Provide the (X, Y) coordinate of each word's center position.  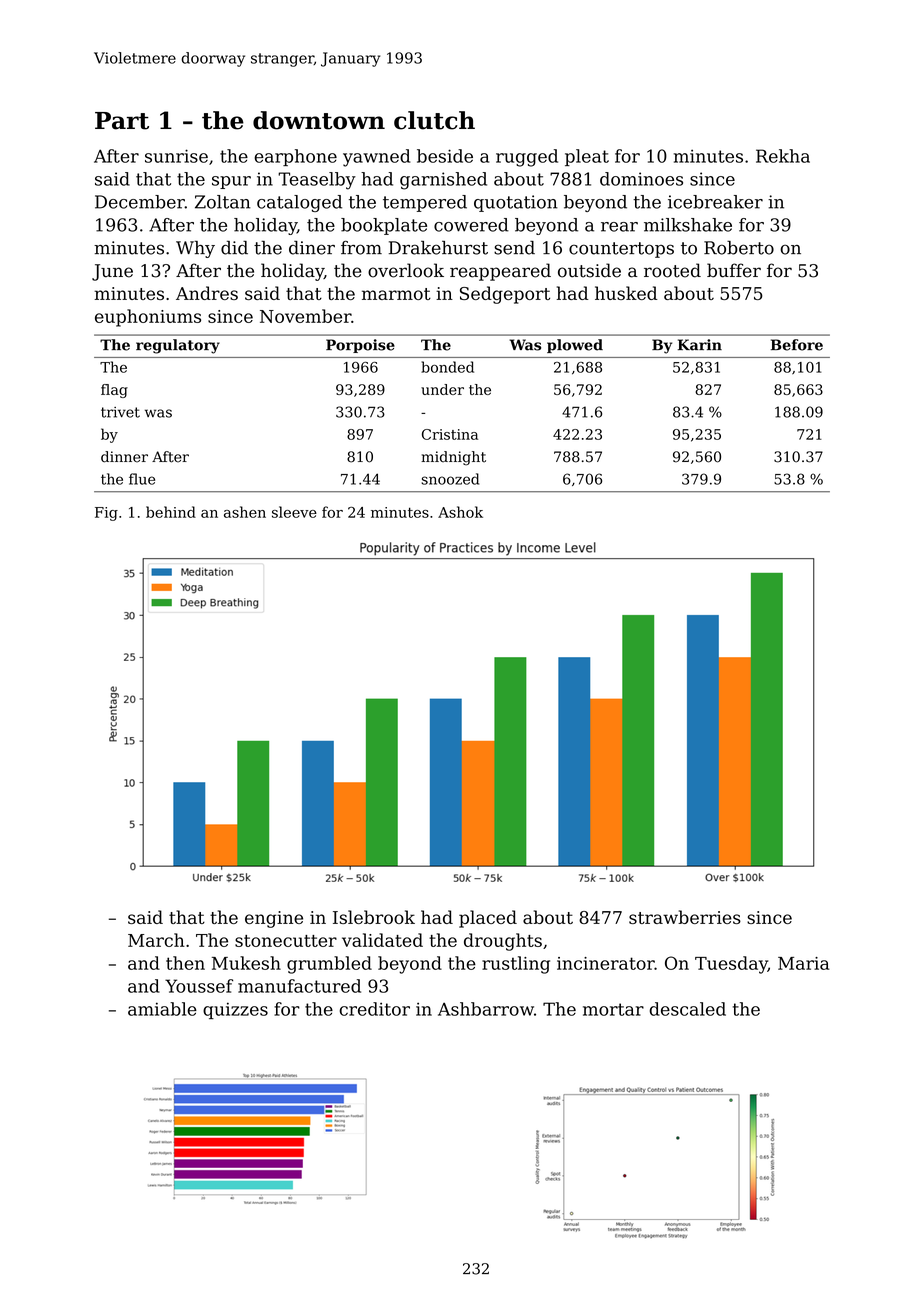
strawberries (685, 917)
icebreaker (715, 202)
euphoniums (148, 318)
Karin (700, 345)
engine (274, 919)
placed (488, 919)
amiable (162, 1009)
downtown (319, 120)
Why (195, 249)
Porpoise (360, 346)
